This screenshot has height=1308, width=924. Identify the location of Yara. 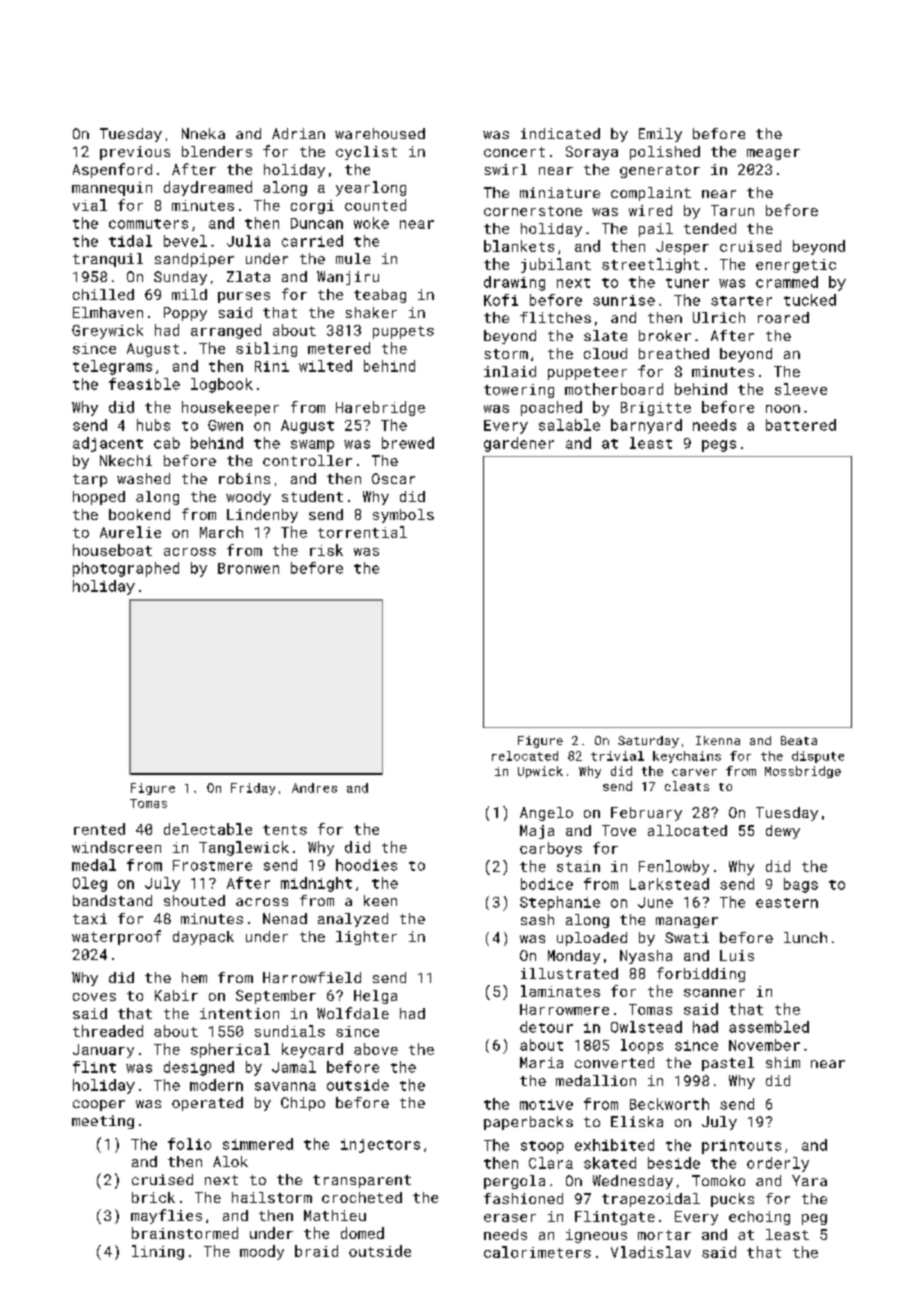
(809, 1180).
